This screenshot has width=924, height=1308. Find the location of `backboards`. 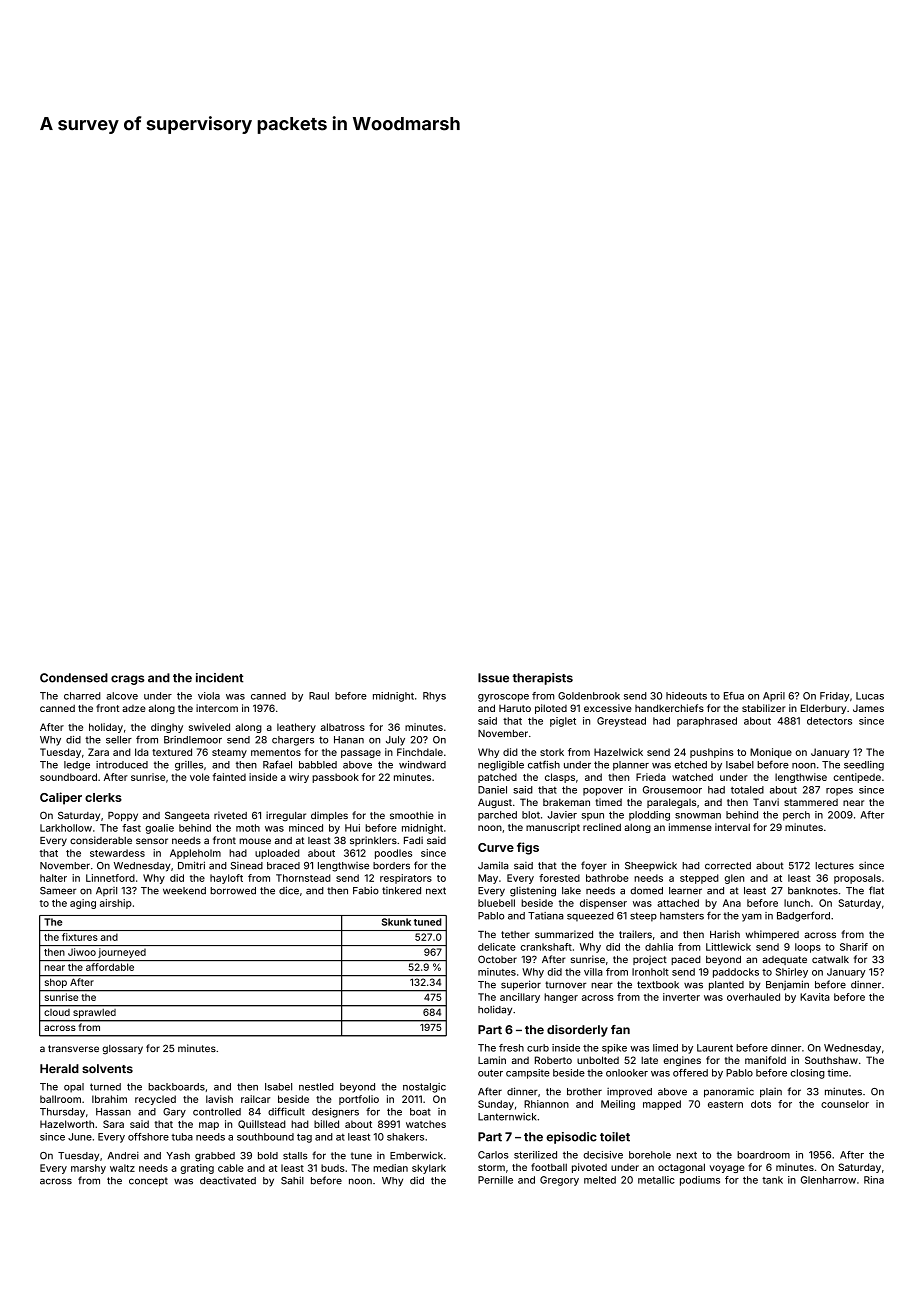

backboards is located at coordinates (176, 1087).
